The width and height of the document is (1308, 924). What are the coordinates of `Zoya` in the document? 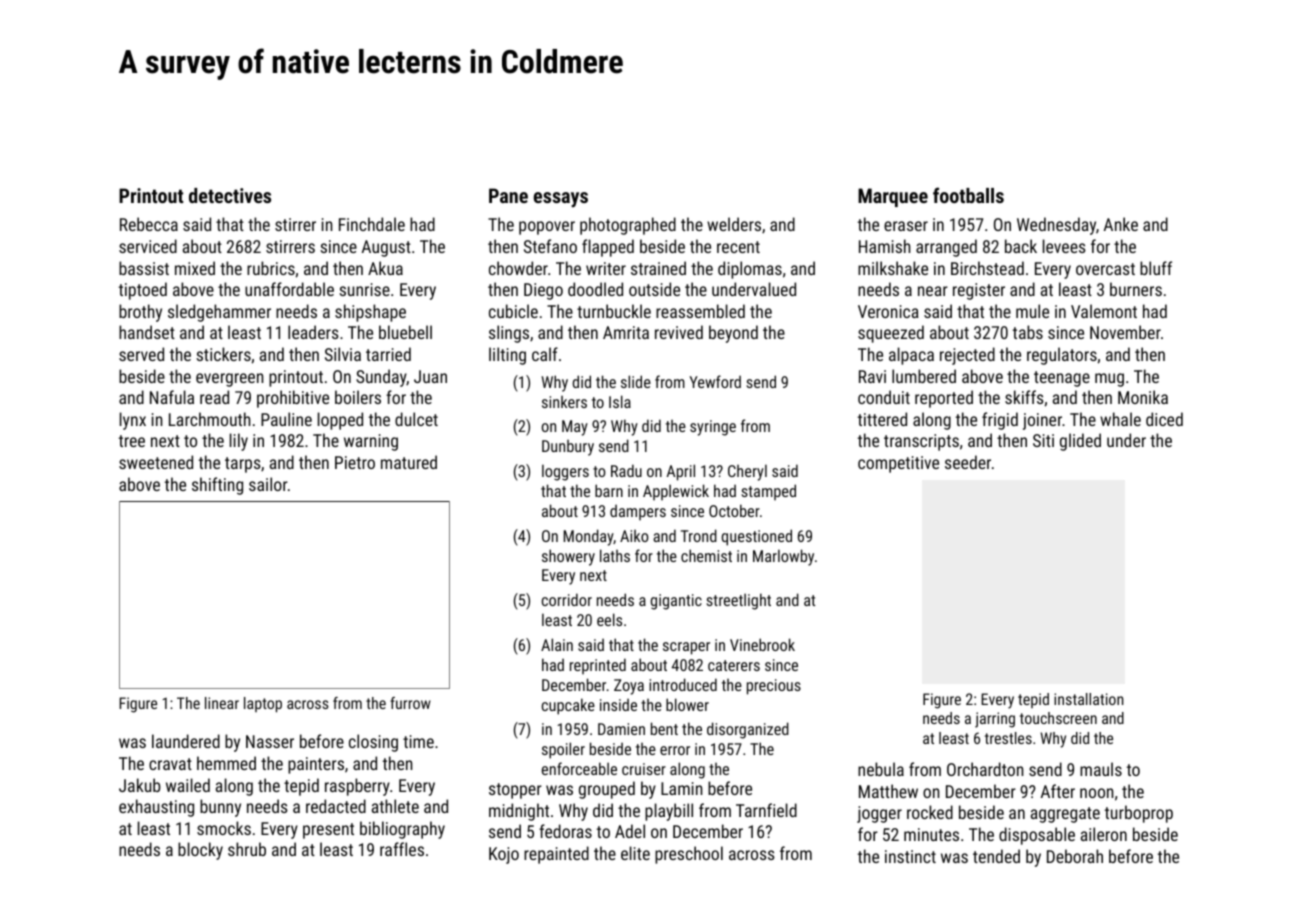 It's located at (629, 687).
